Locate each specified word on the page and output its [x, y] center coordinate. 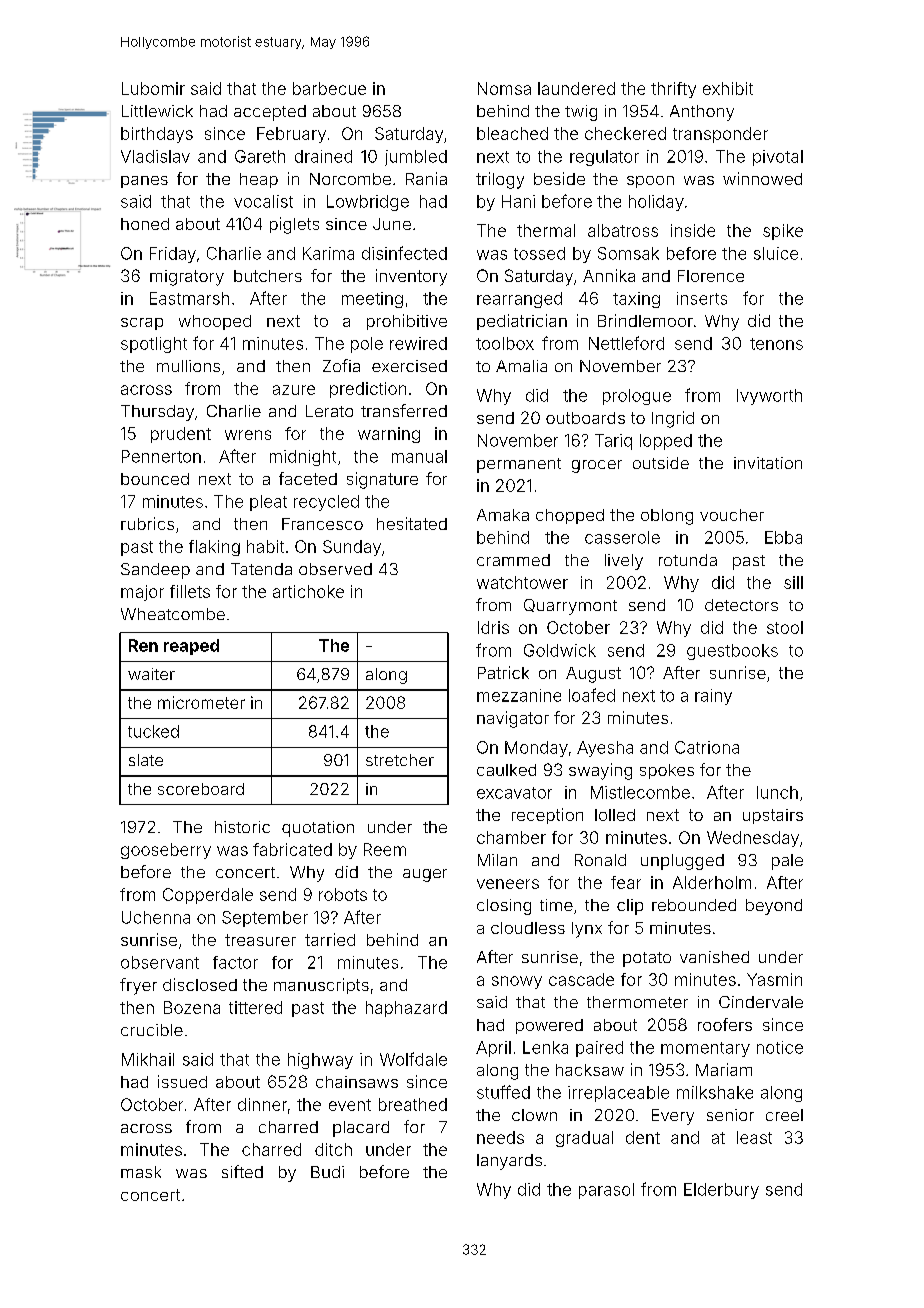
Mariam [724, 1069]
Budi [327, 1172]
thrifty [673, 90]
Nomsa [504, 88]
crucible [152, 1030]
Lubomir [153, 88]
